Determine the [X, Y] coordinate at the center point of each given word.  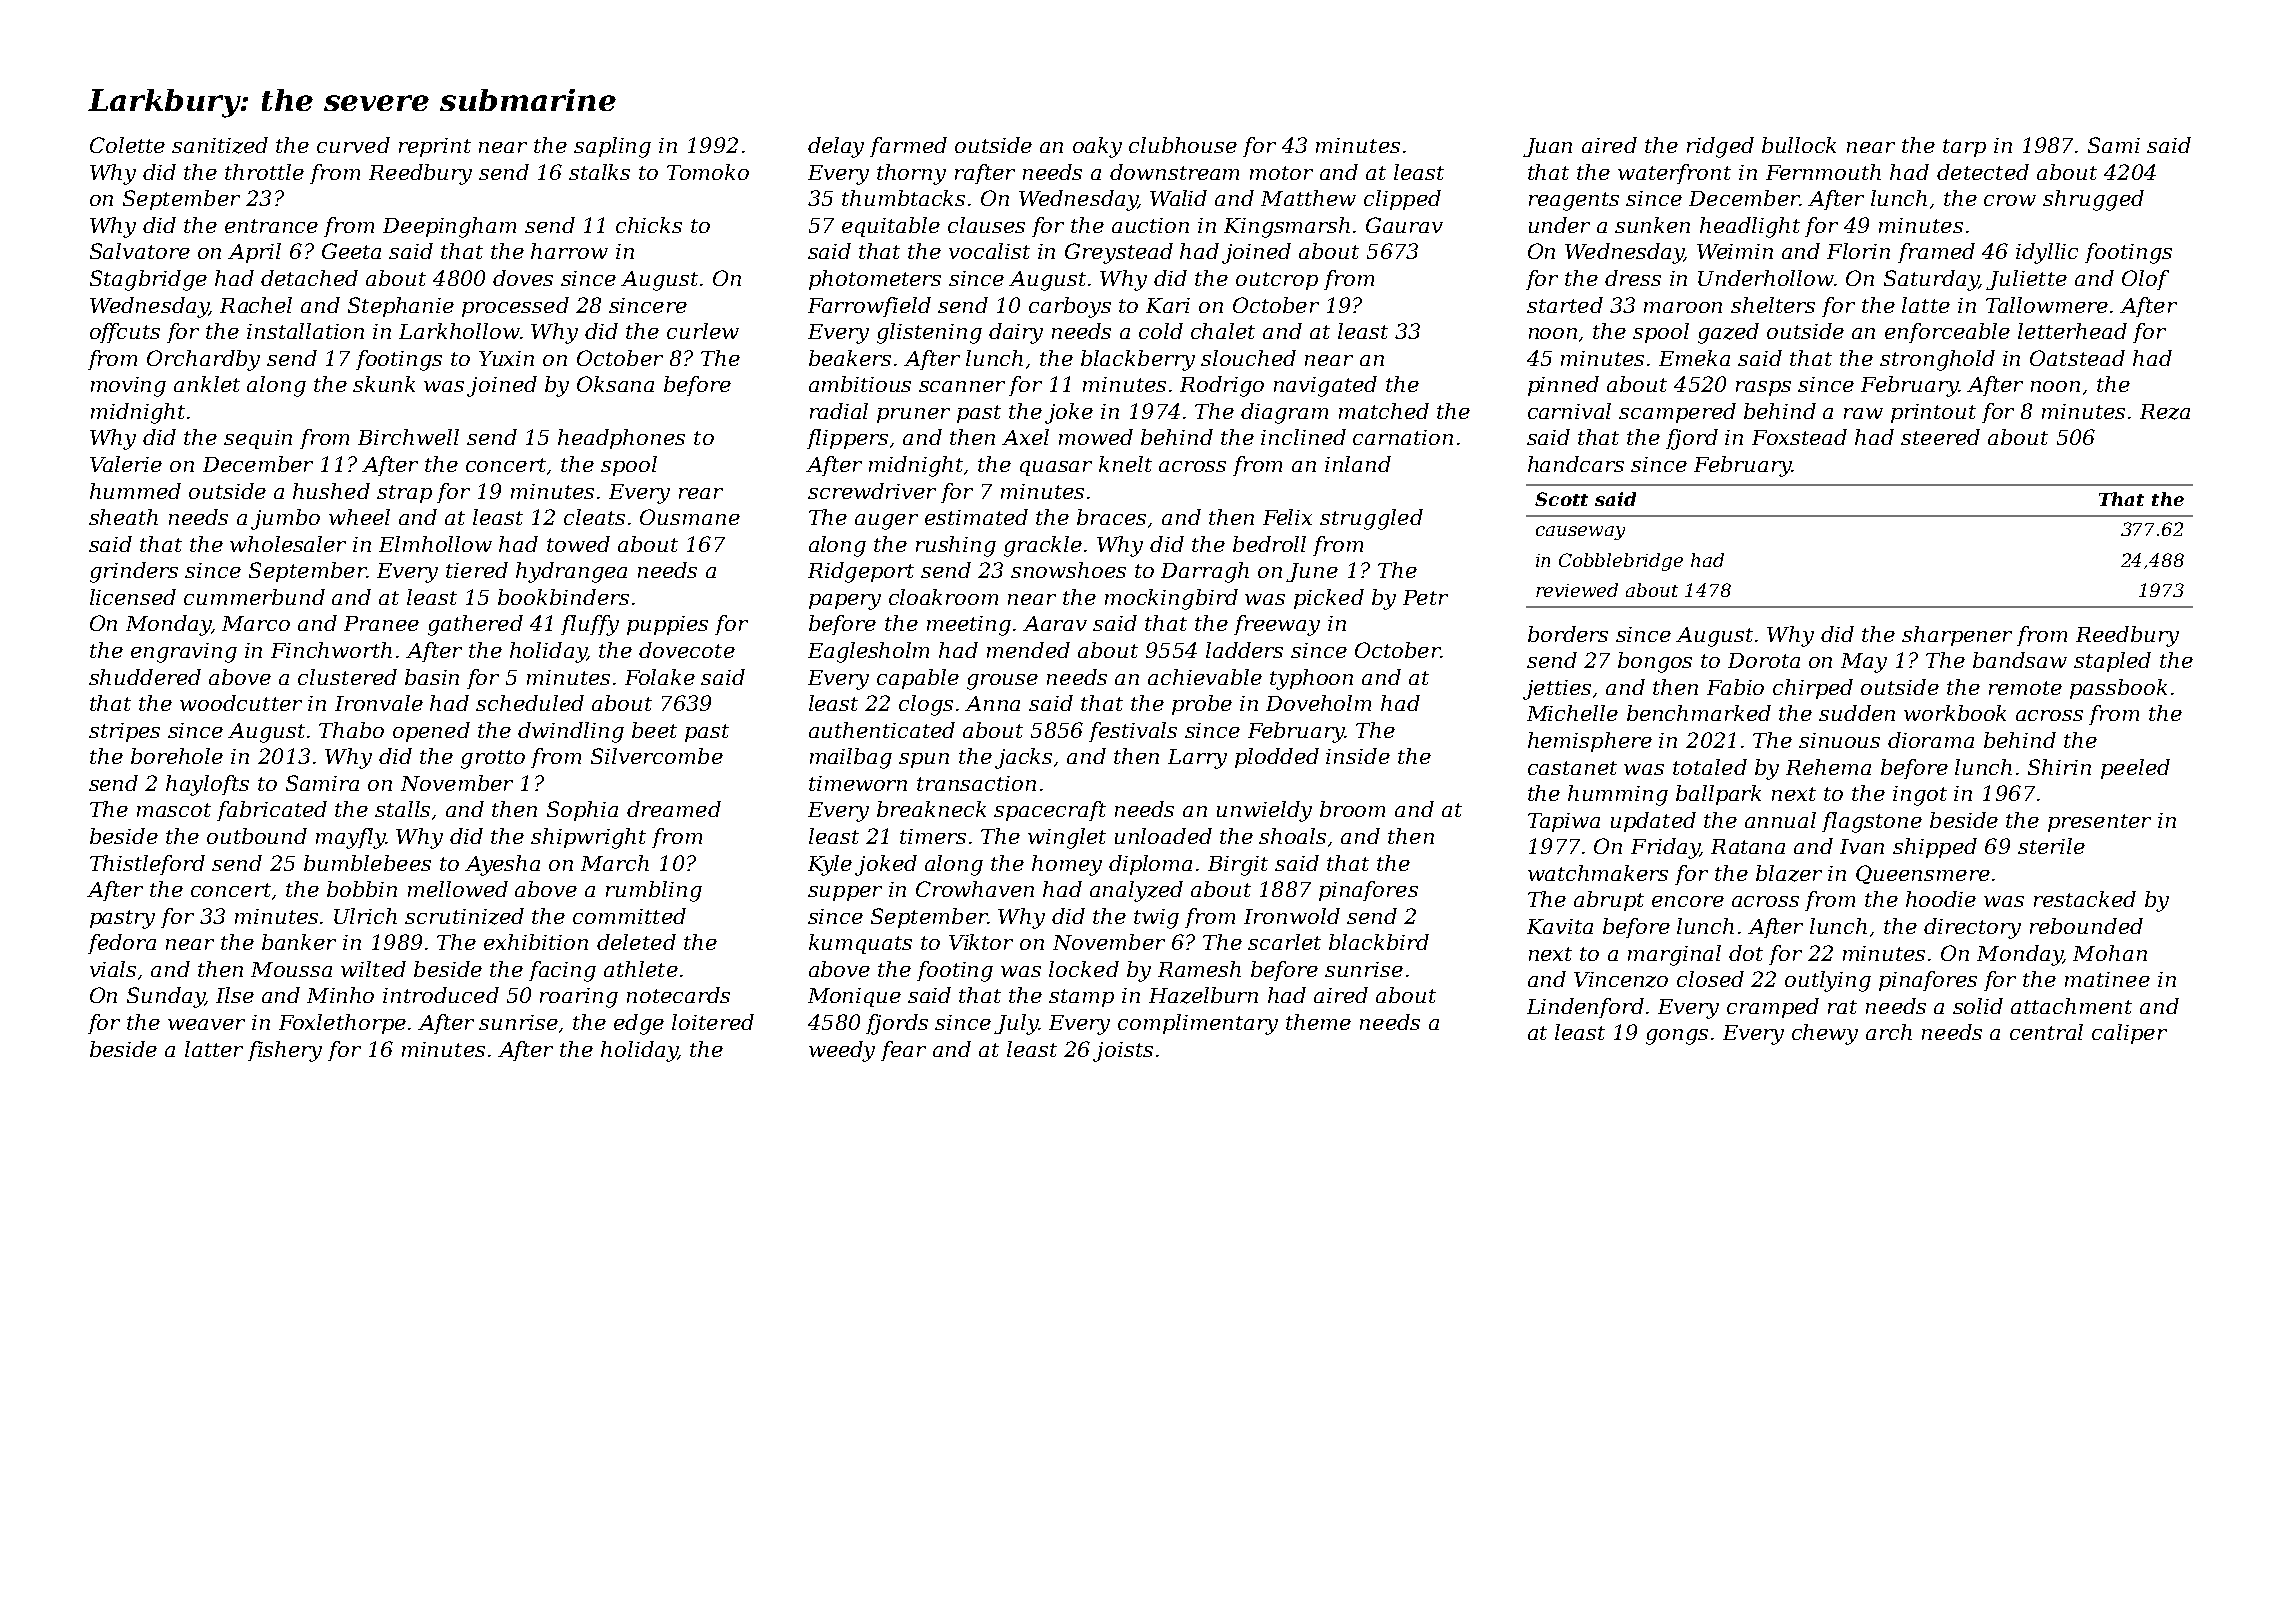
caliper [2129, 1034]
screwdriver [872, 491]
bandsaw [2020, 660]
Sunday [166, 997]
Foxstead [1799, 437]
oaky [1097, 147]
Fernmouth [1823, 172]
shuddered [145, 677]
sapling [612, 147]
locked [1084, 969]
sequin [258, 439]
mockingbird [1171, 599]
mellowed [458, 889]
